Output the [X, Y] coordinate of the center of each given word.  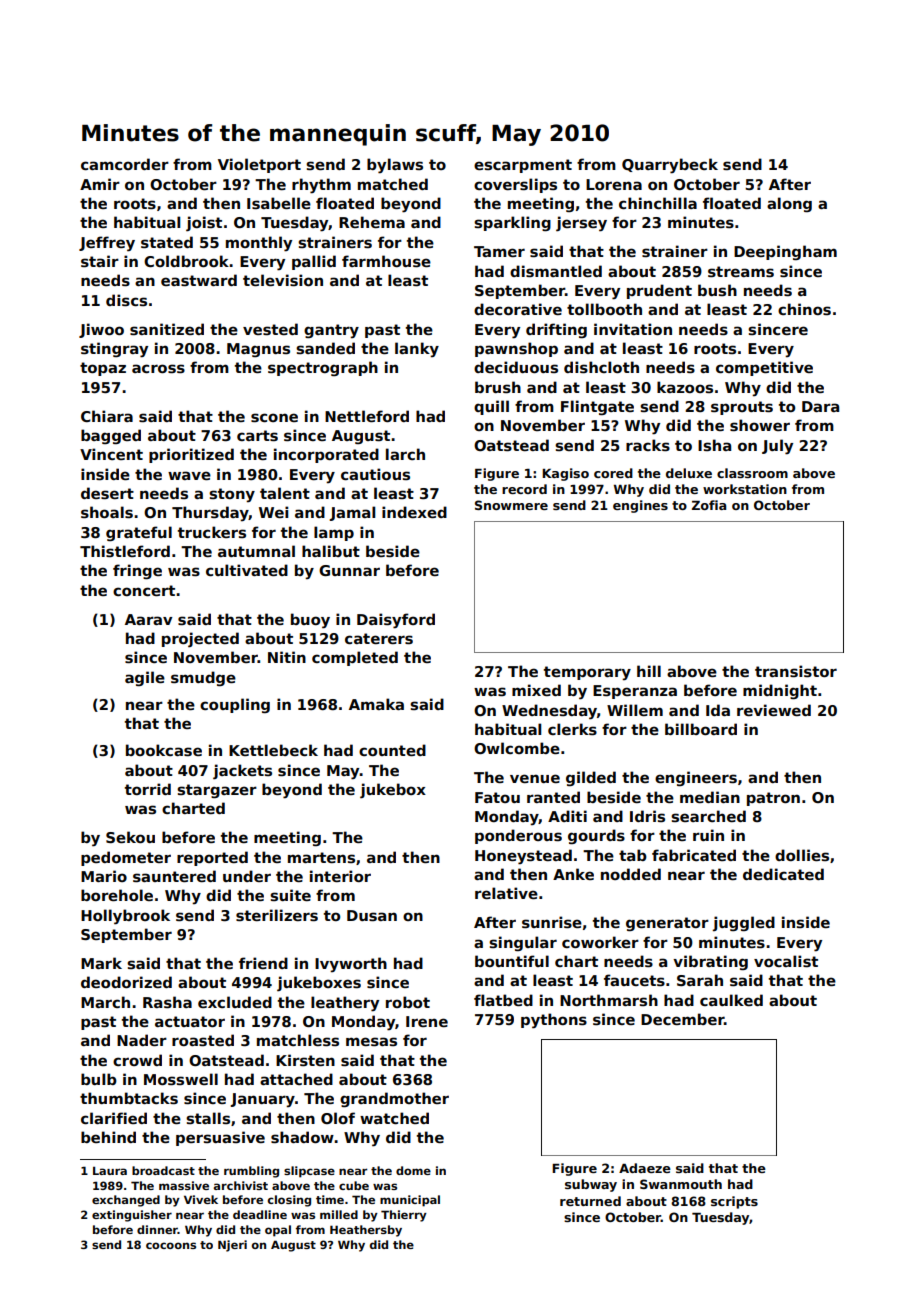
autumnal [256, 551]
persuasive [220, 1138]
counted [392, 750]
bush [717, 290]
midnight [780, 691]
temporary [587, 673]
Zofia [709, 505]
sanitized [167, 329]
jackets [242, 771]
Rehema [372, 222]
